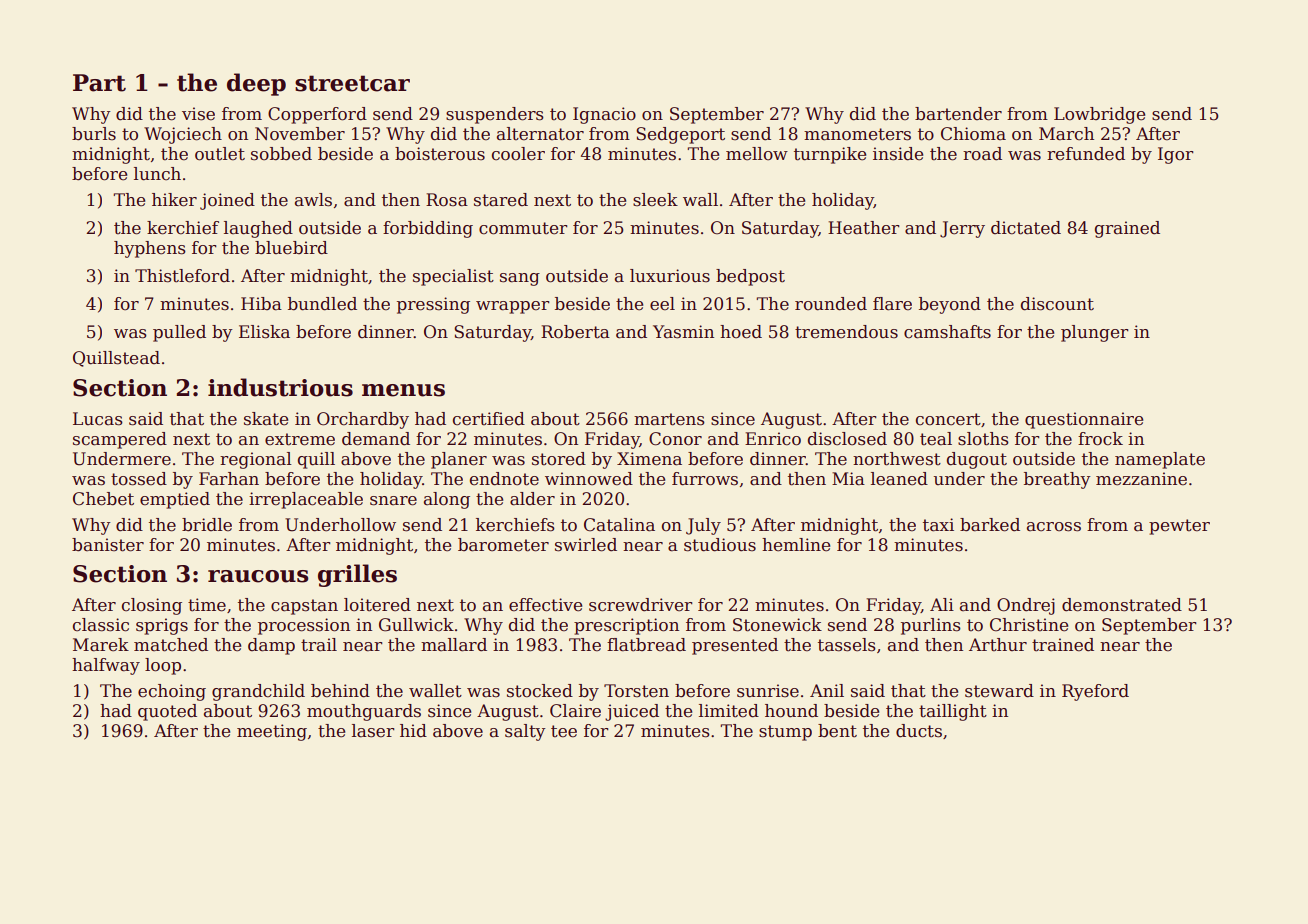 This screenshot has height=924, width=1308. I want to click on pulled, so click(179, 333).
